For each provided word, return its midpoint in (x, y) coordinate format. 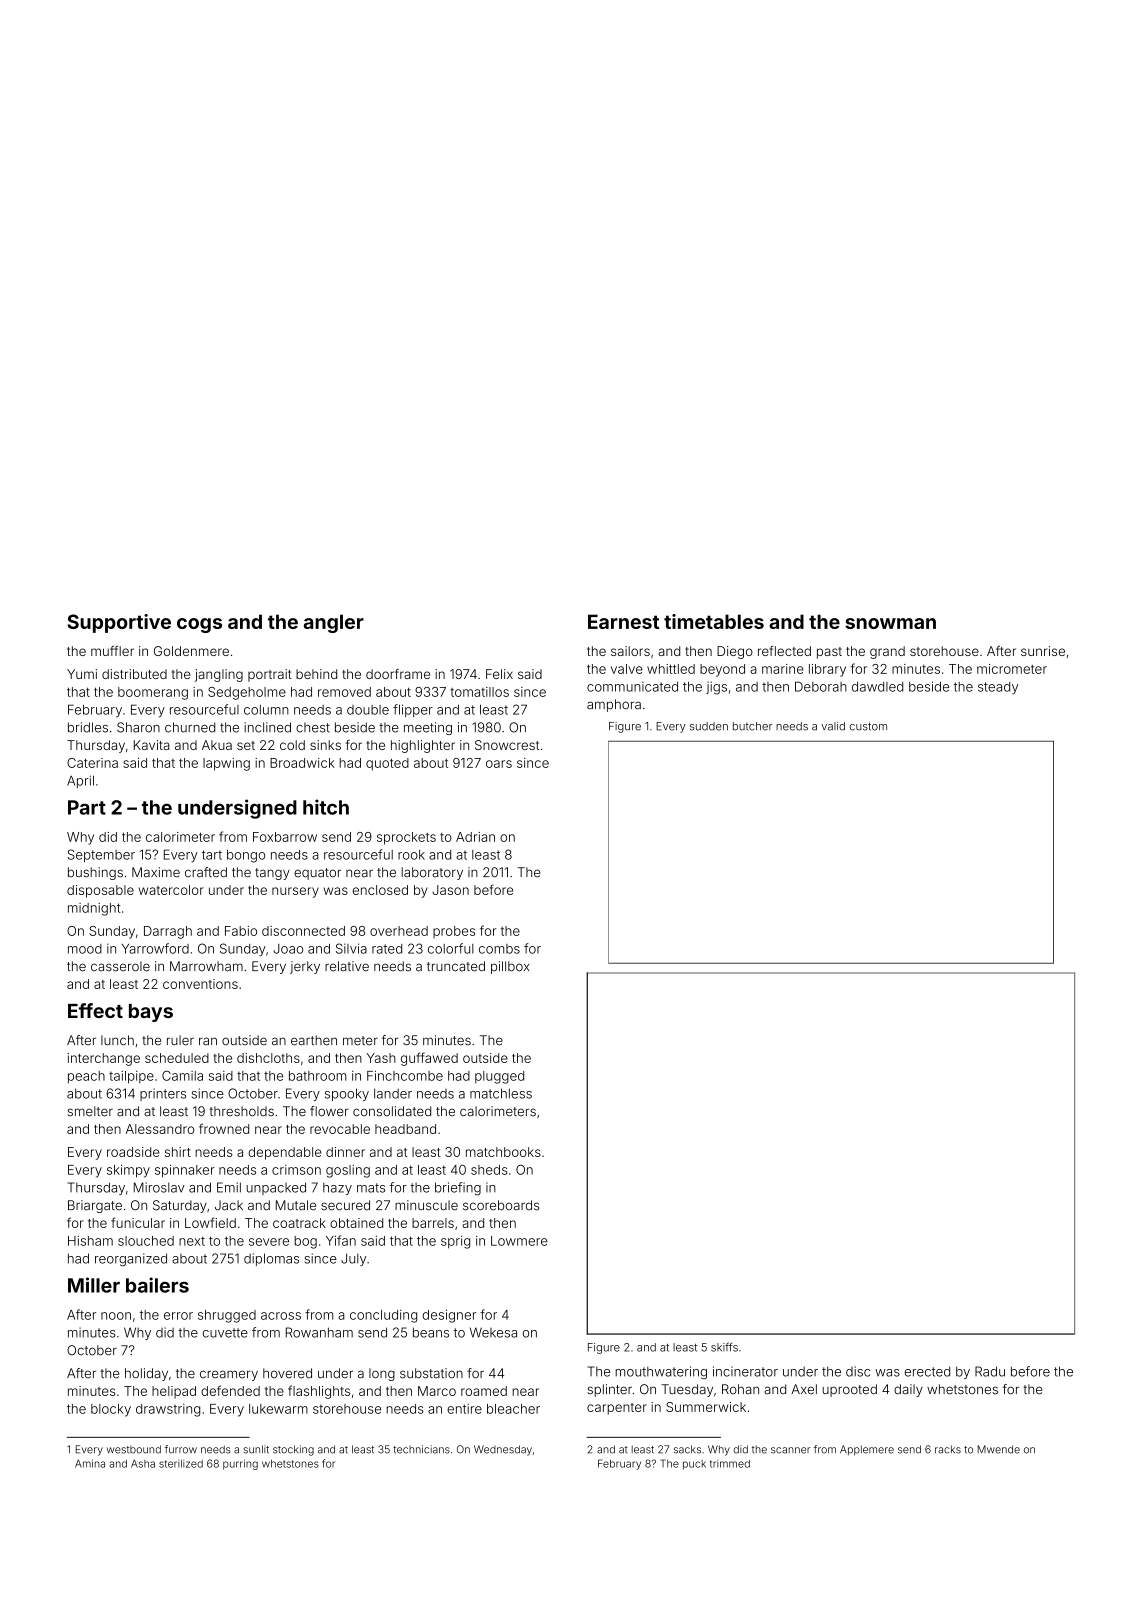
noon (116, 1316)
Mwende (999, 1449)
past (829, 653)
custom (868, 726)
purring (240, 1464)
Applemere (867, 1450)
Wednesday (503, 1450)
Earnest (623, 621)
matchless (501, 1093)
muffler (112, 651)
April (80, 781)
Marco (437, 1391)
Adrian (475, 837)
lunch (117, 1040)
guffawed (429, 1059)
